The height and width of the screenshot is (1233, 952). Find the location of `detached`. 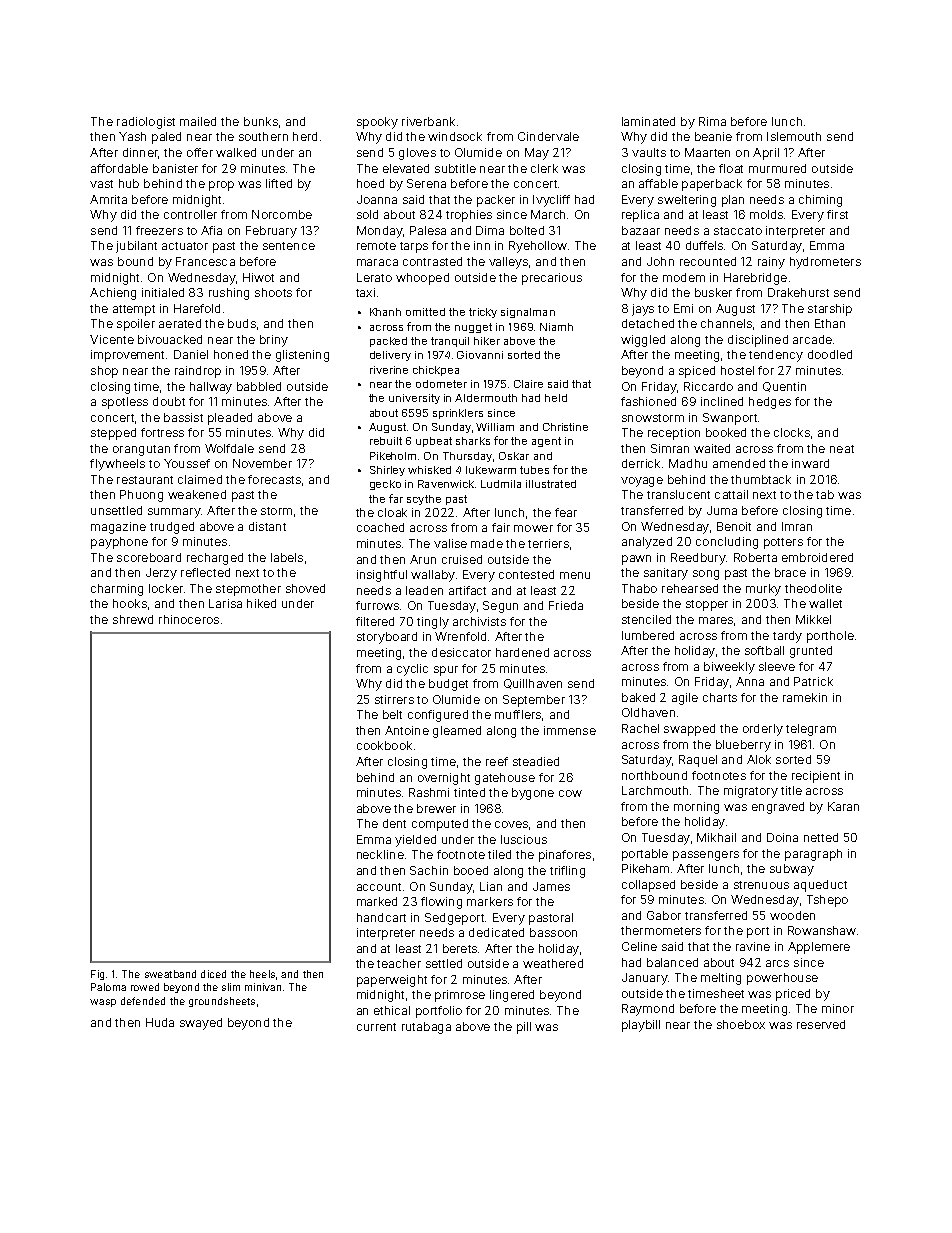

detached is located at coordinates (648, 323).
